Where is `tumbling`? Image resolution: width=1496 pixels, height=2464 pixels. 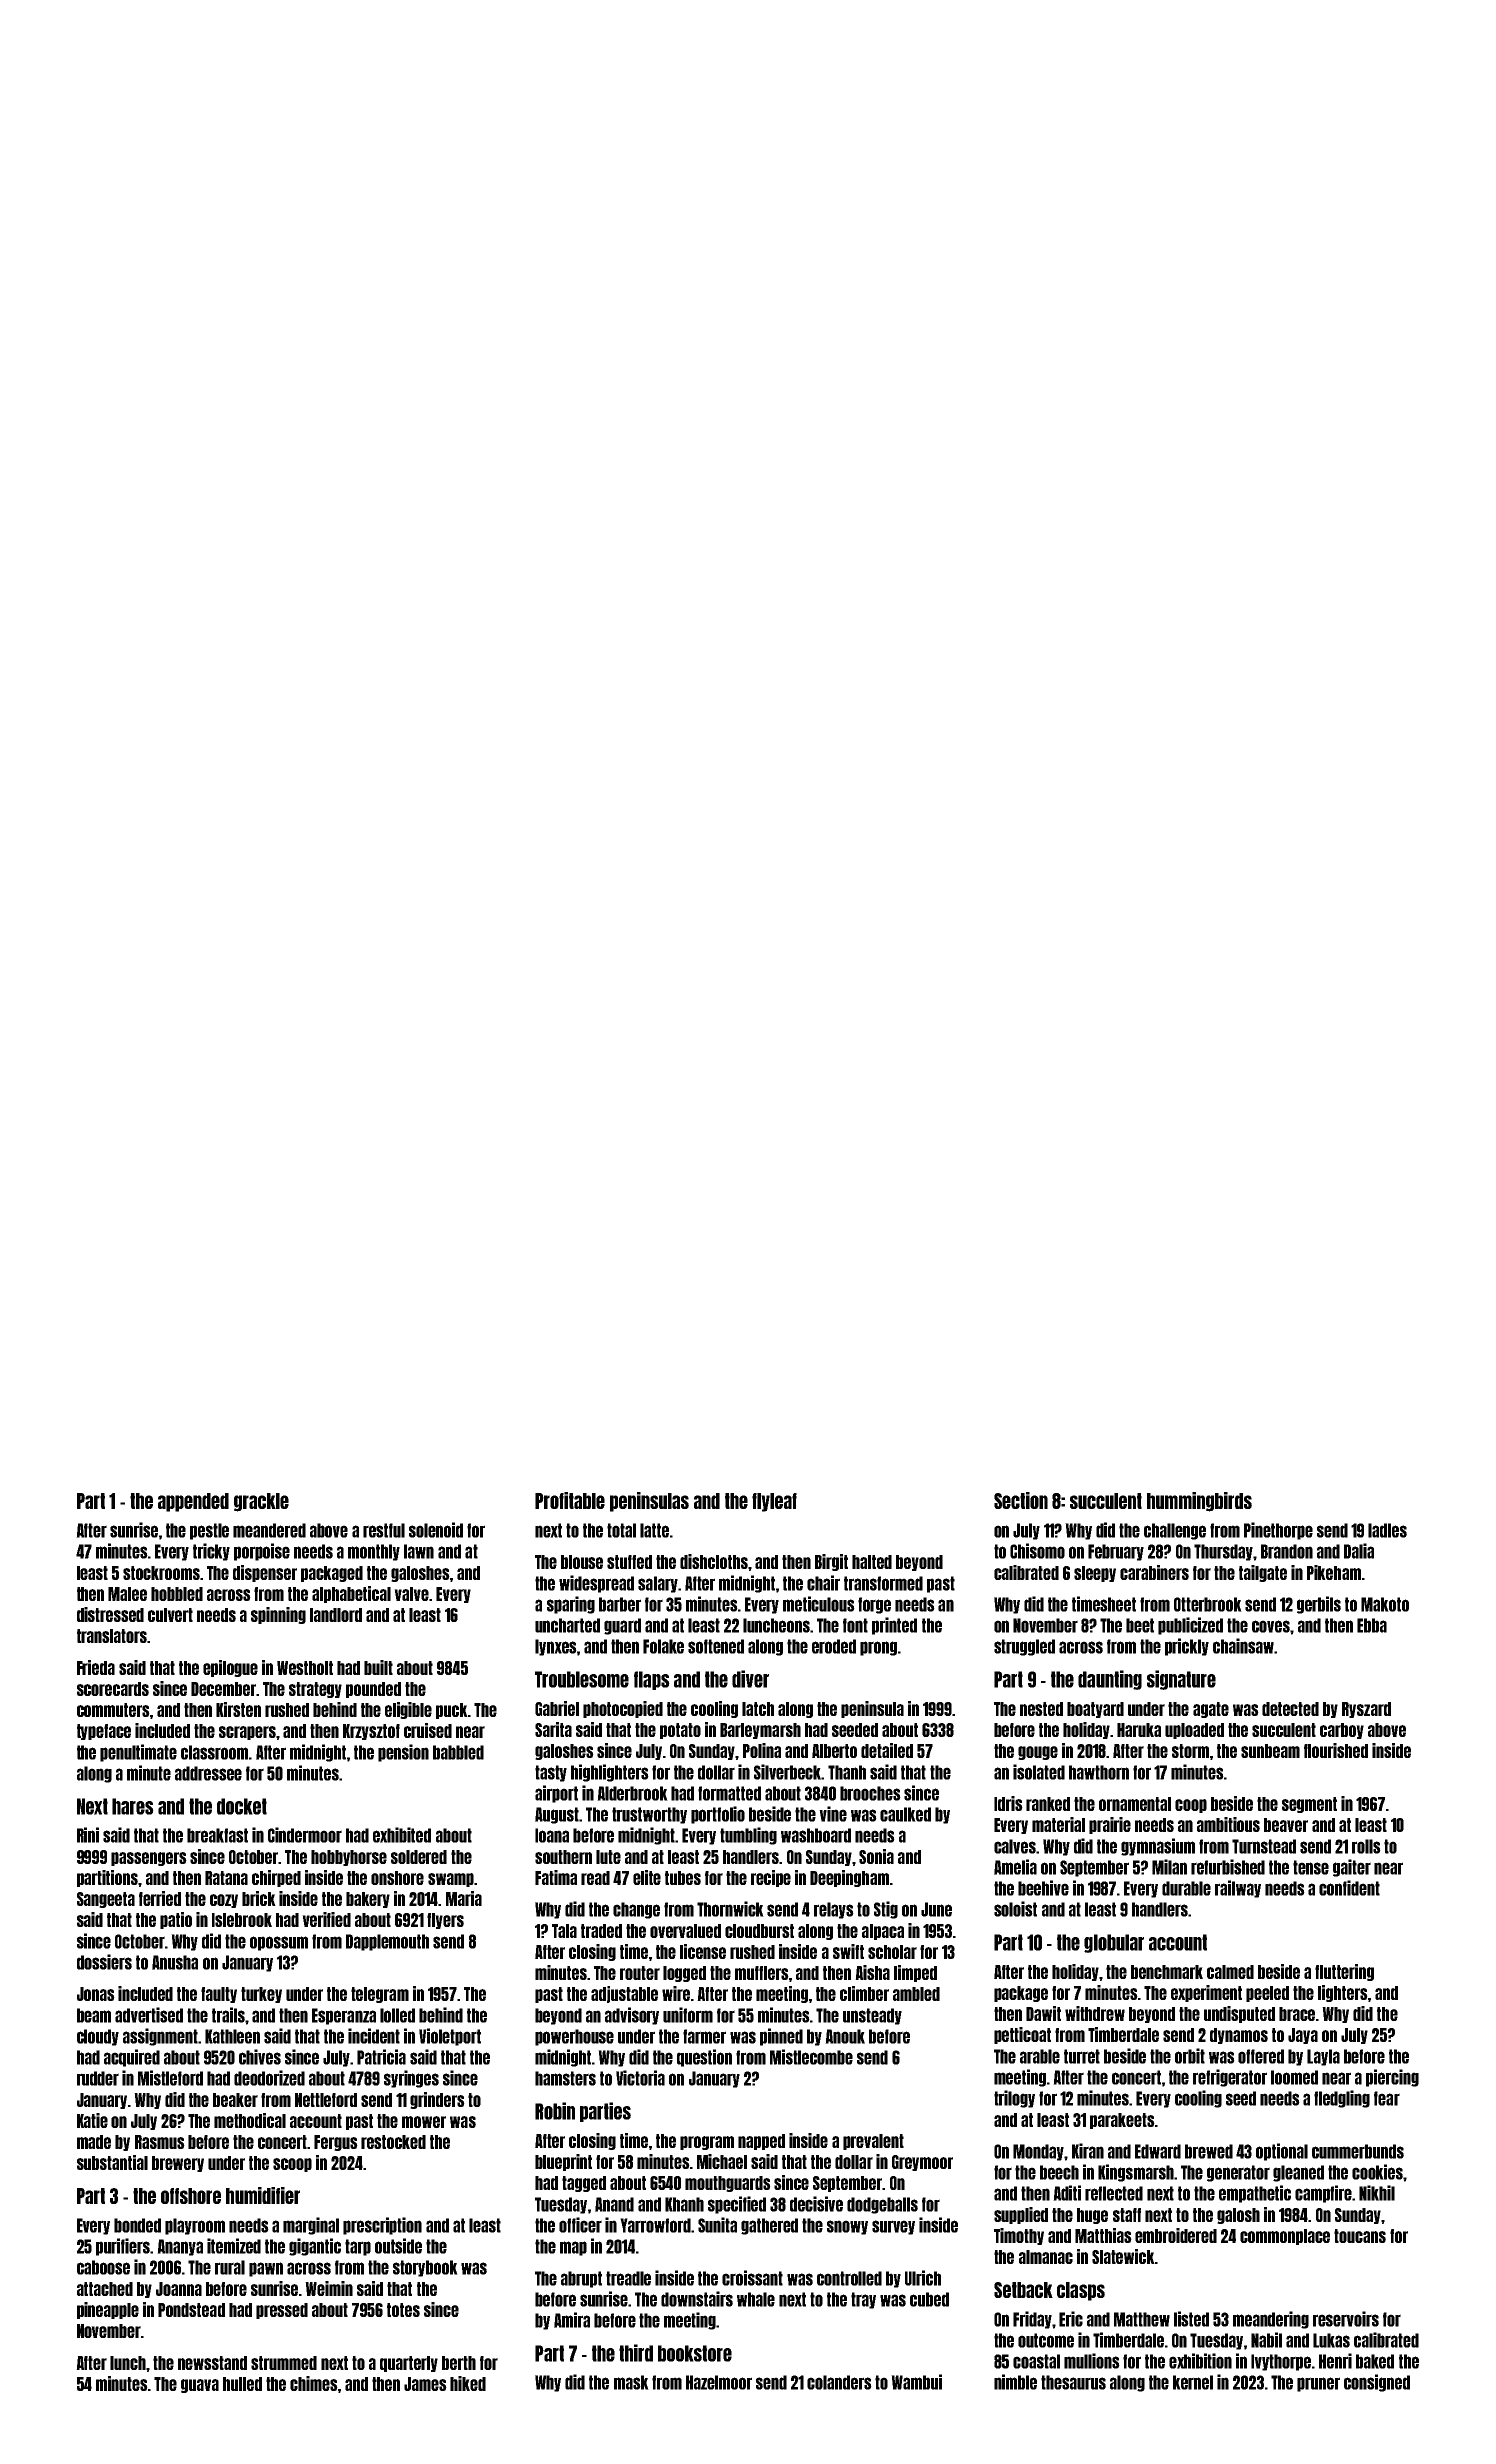 tumbling is located at coordinates (748, 1836).
